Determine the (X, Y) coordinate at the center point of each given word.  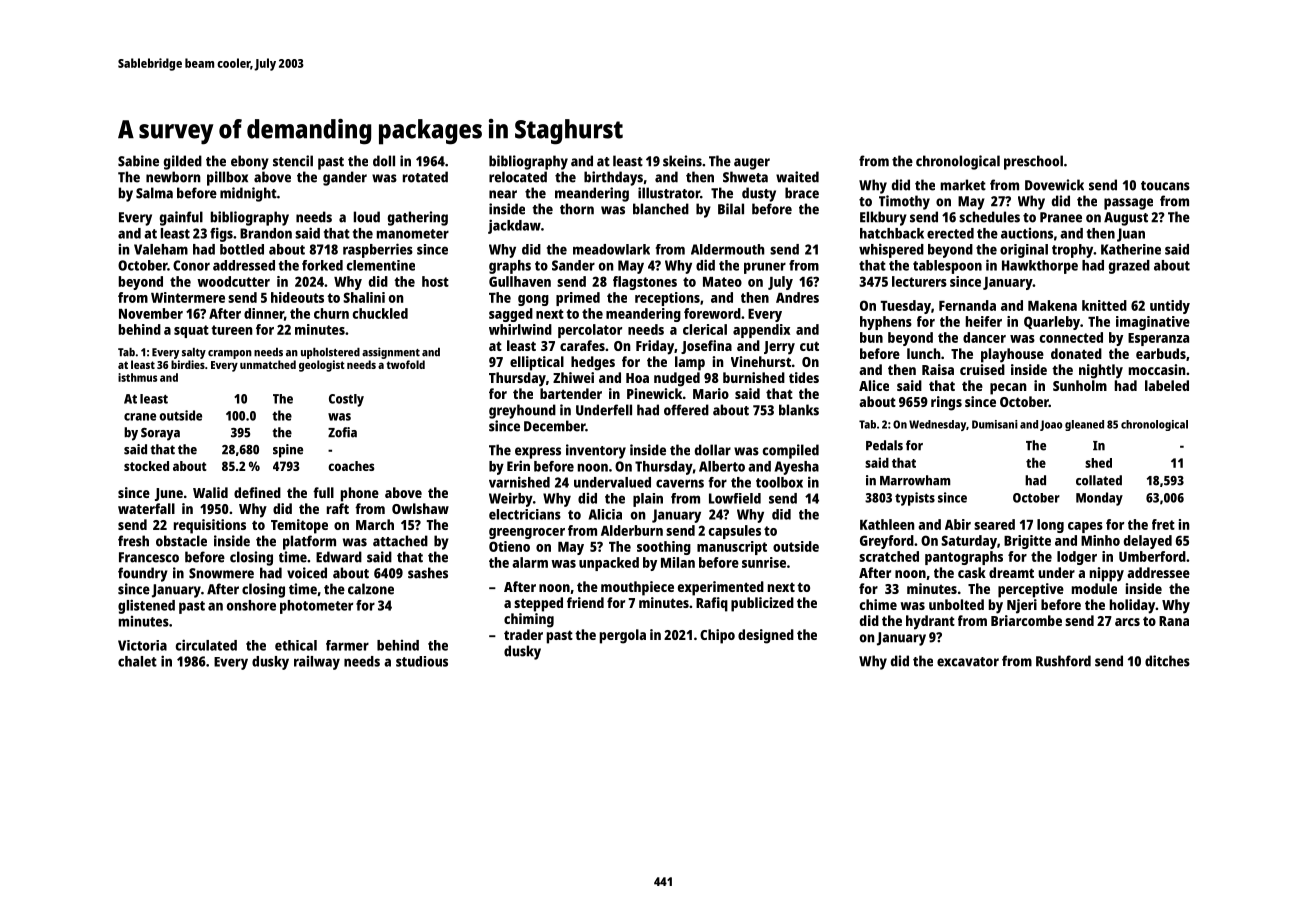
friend (585, 602)
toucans (1165, 186)
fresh (133, 541)
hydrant (930, 622)
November (151, 313)
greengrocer (527, 533)
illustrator (669, 193)
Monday (1099, 499)
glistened (146, 606)
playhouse (1012, 355)
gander (345, 178)
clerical (705, 329)
